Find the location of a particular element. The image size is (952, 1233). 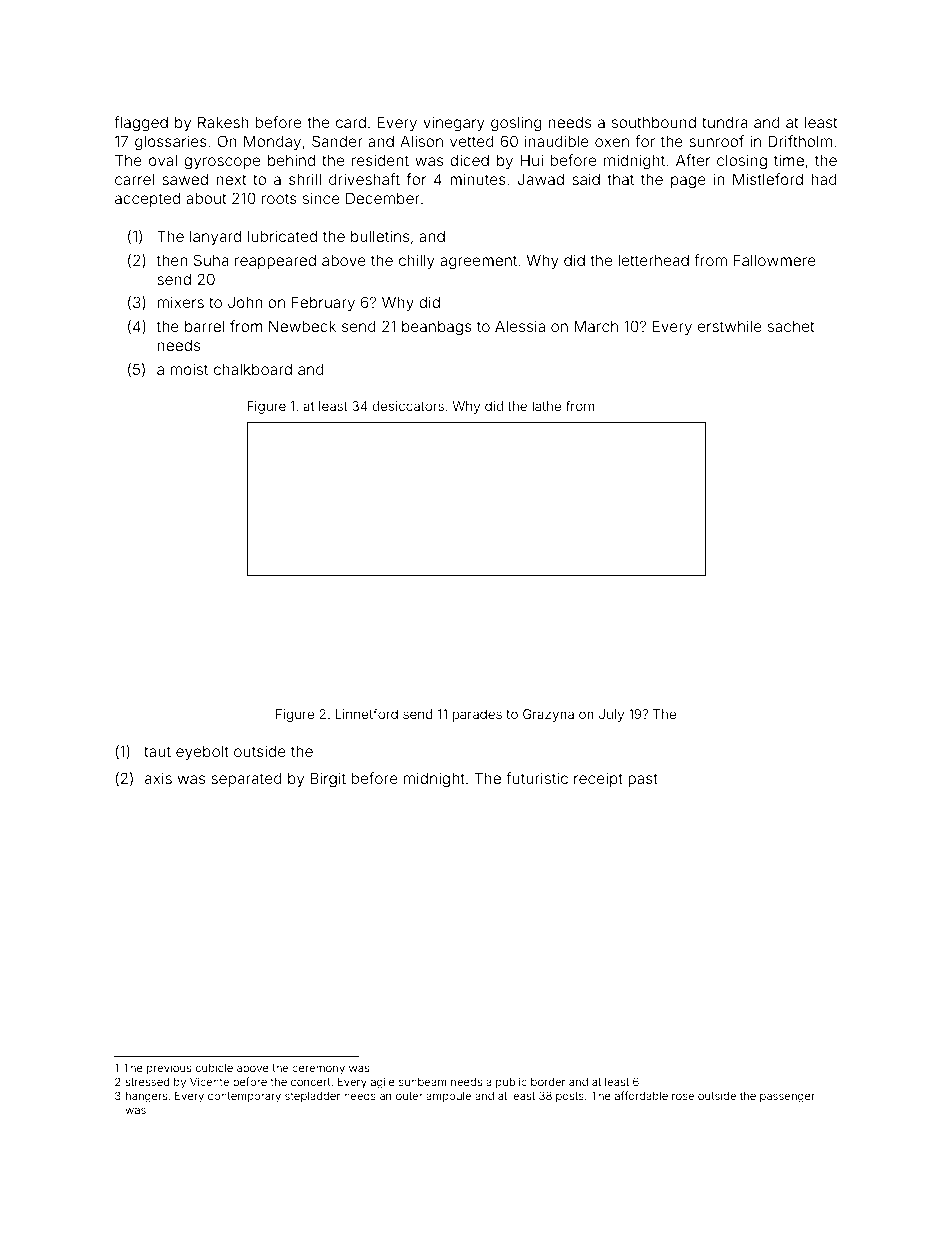

agile is located at coordinates (383, 1083).
